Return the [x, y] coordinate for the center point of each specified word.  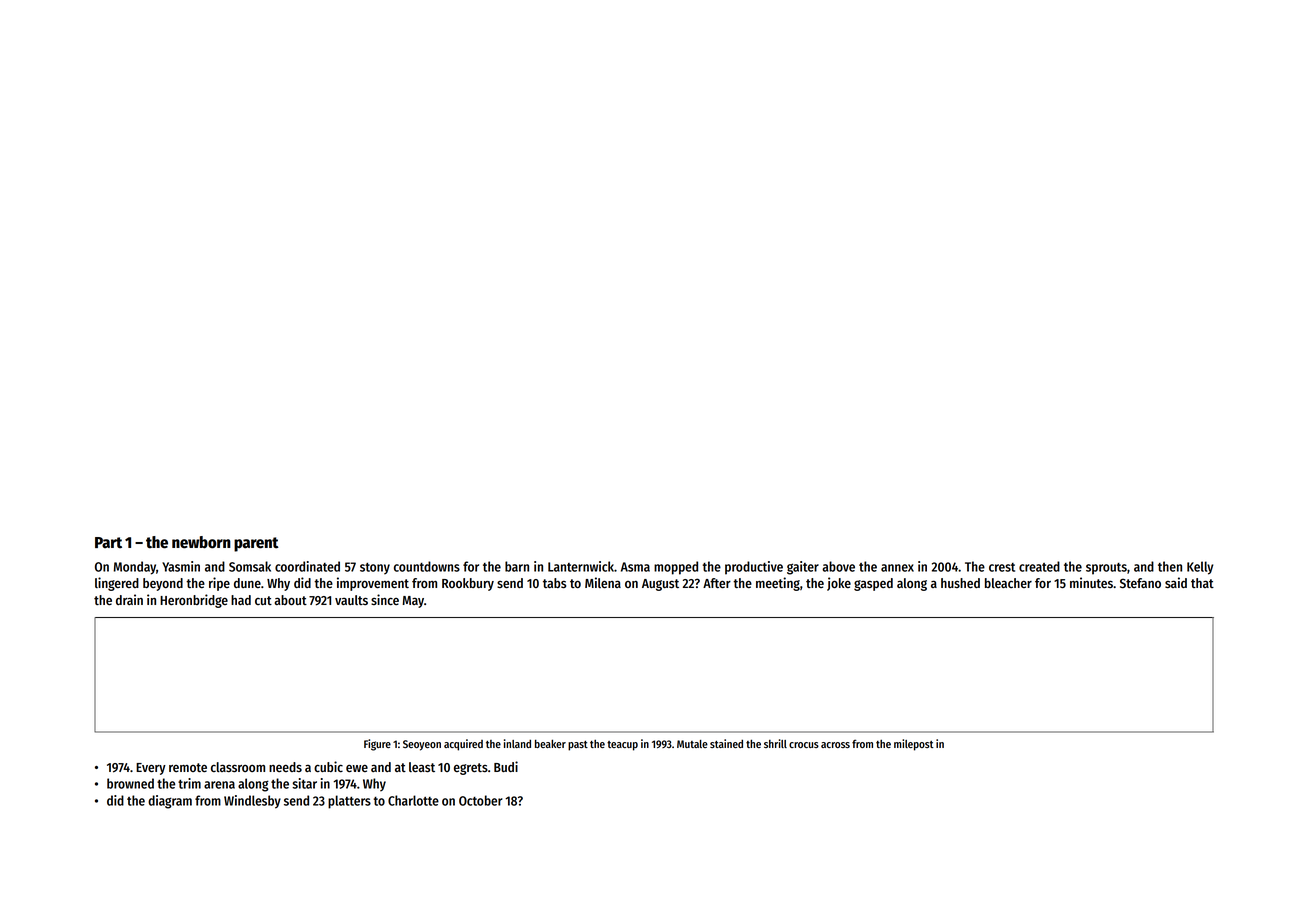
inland [517, 743]
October [481, 800]
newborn [201, 542]
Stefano [1140, 583]
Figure [377, 745]
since [385, 599]
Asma [635, 567]
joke [839, 584]
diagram [170, 802]
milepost [914, 745]
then [1170, 566]
